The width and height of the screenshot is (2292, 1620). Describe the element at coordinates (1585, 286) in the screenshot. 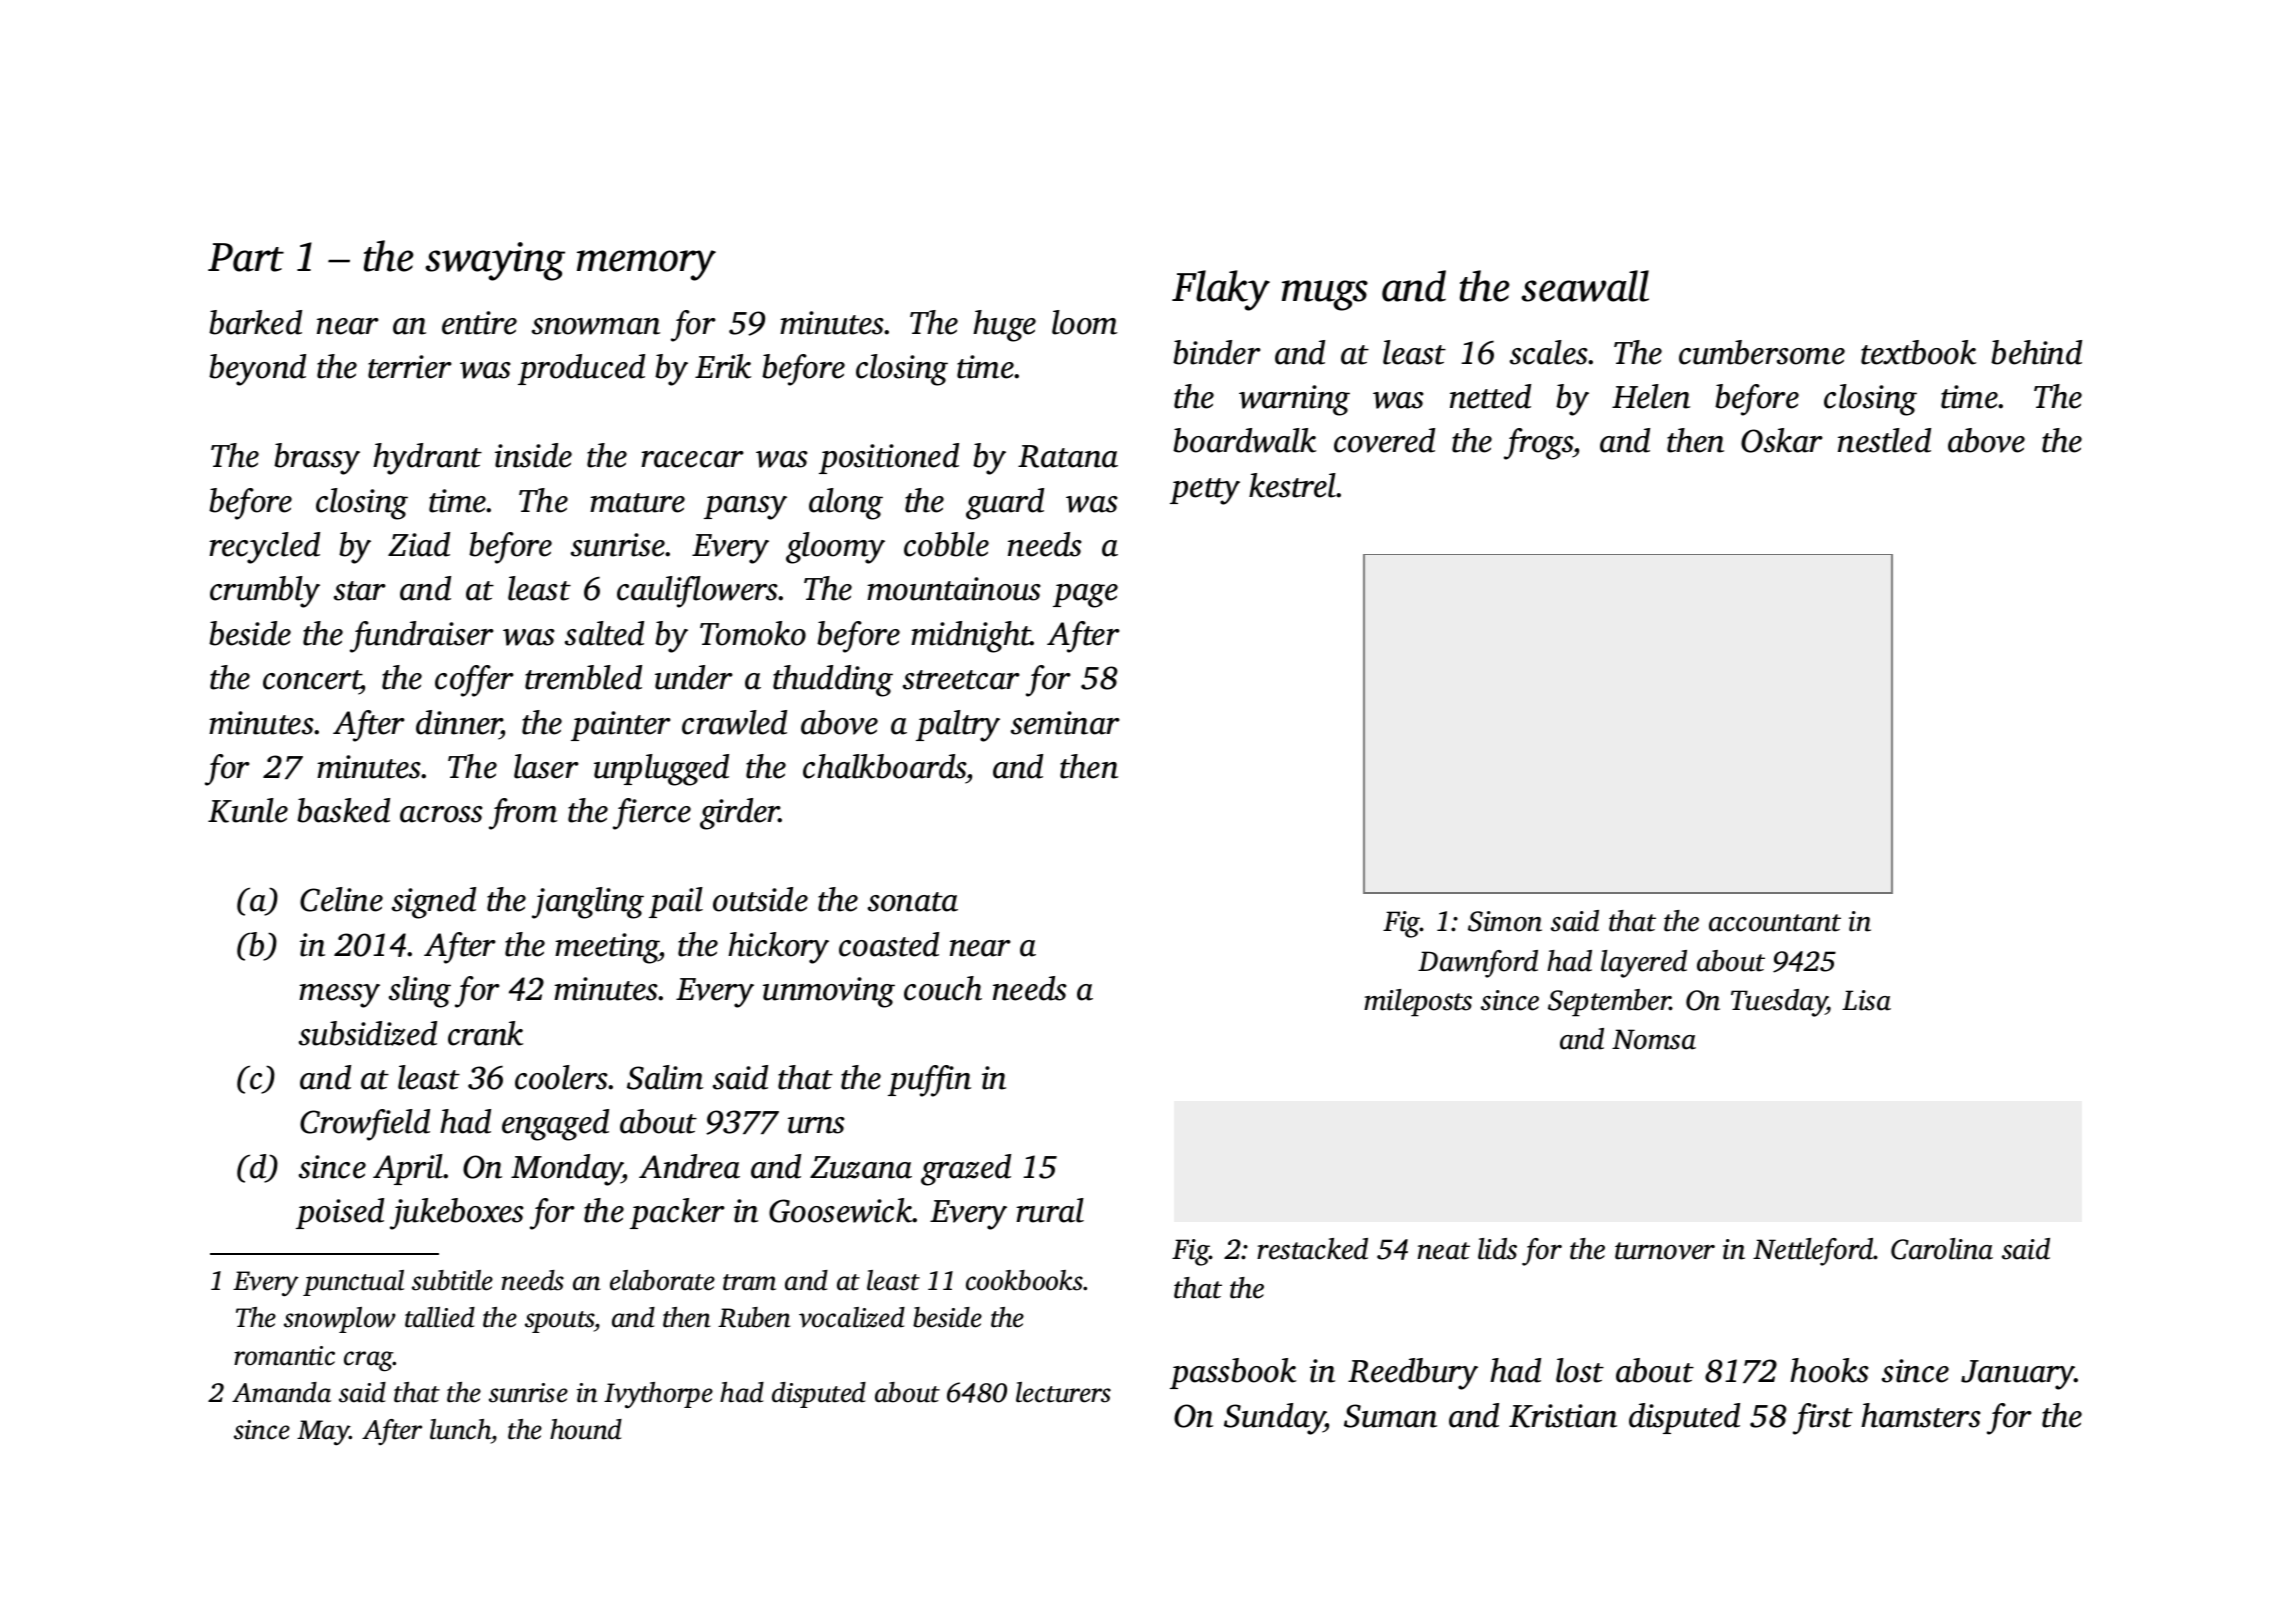

I see `seawall` at that location.
